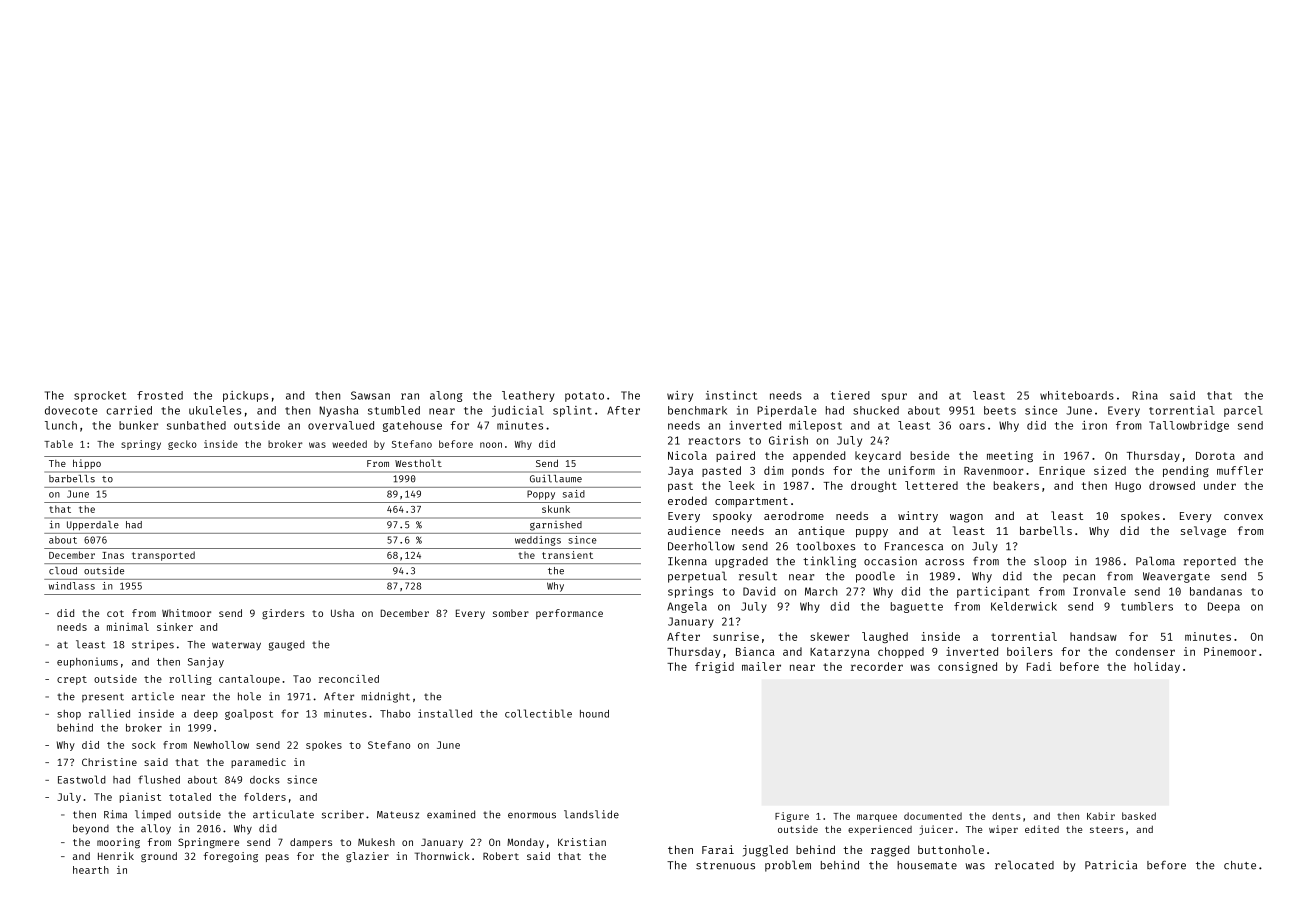 The width and height of the document is (1308, 924). What do you see at coordinates (725, 866) in the document?
I see `strenuous` at bounding box center [725, 866].
